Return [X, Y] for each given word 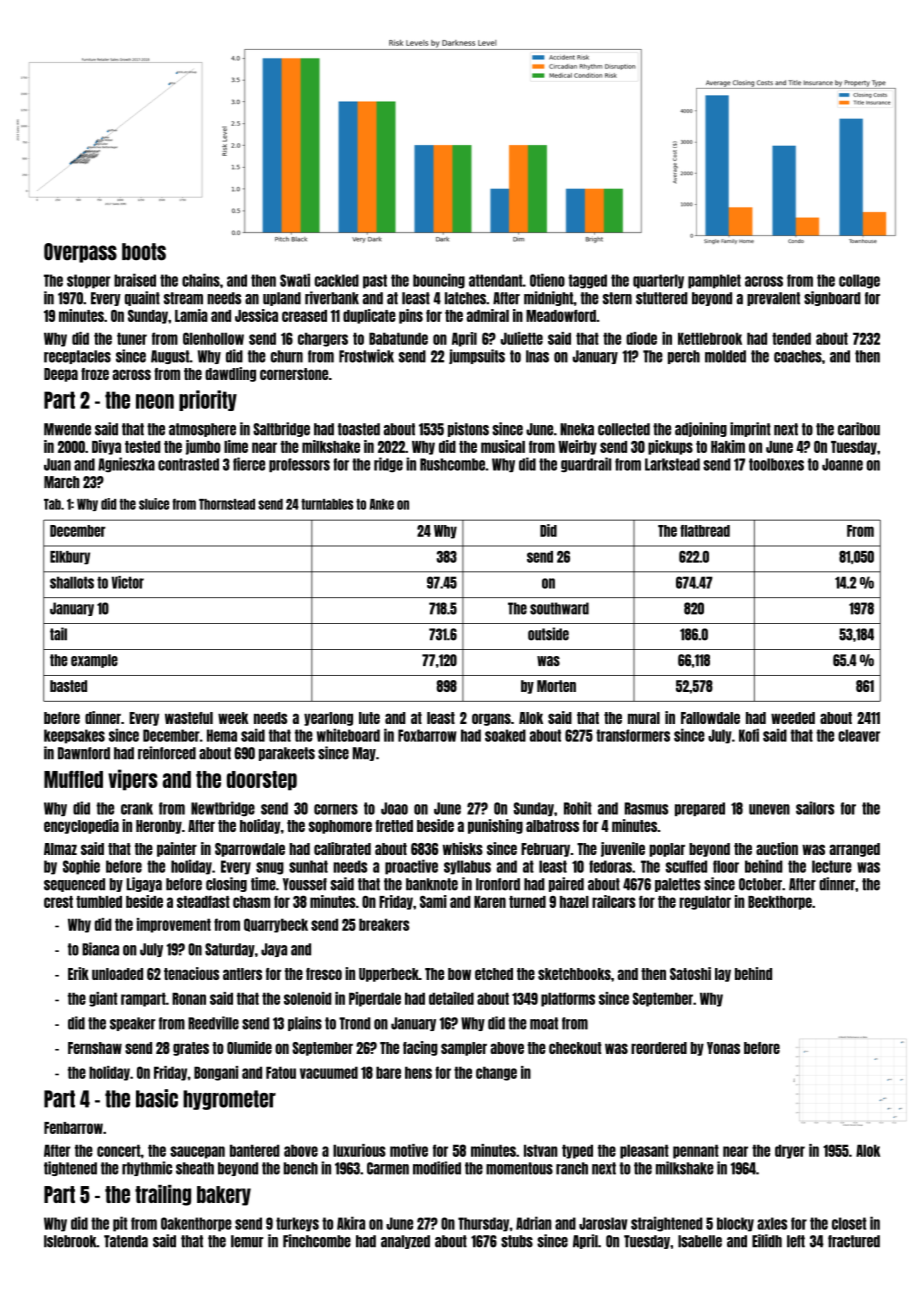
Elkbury [70, 558]
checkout [575, 1048]
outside [548, 634]
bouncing [439, 281]
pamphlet [714, 281]
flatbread [705, 531]
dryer [790, 1151]
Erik [78, 973]
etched [494, 974]
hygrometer [229, 1100]
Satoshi [690, 973]
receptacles [77, 357]
